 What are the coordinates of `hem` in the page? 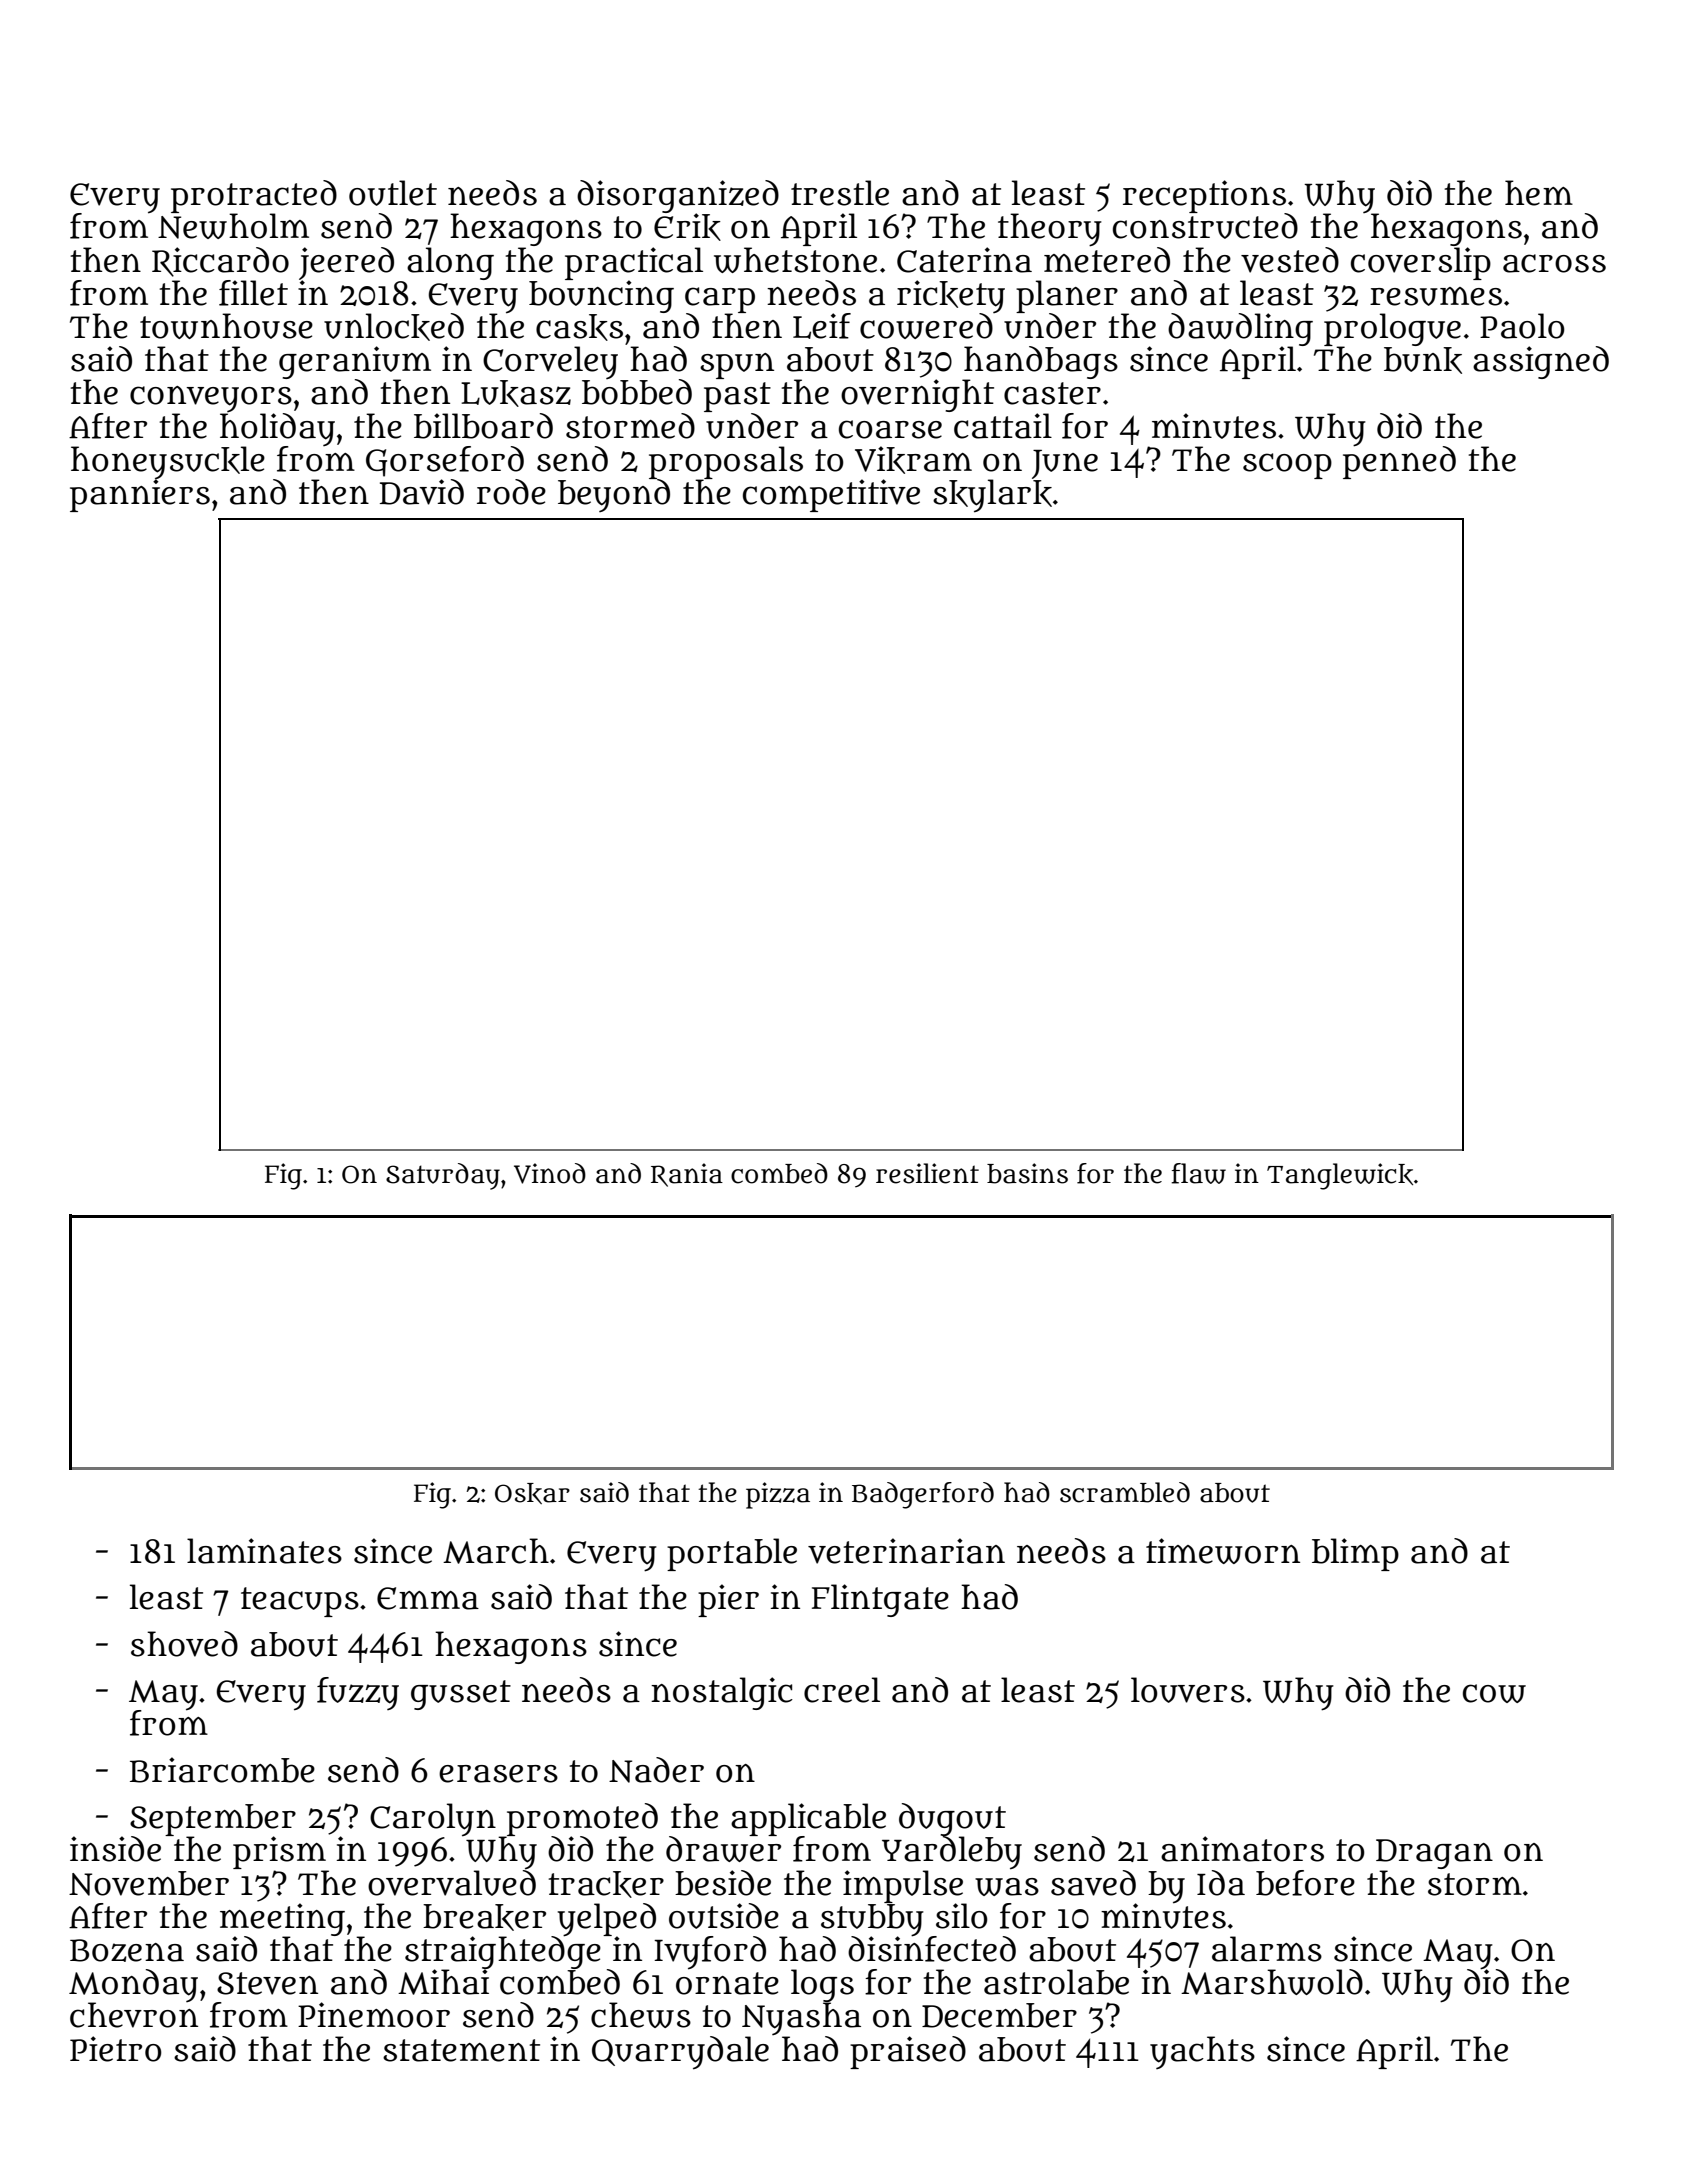 It's located at (1539, 193).
